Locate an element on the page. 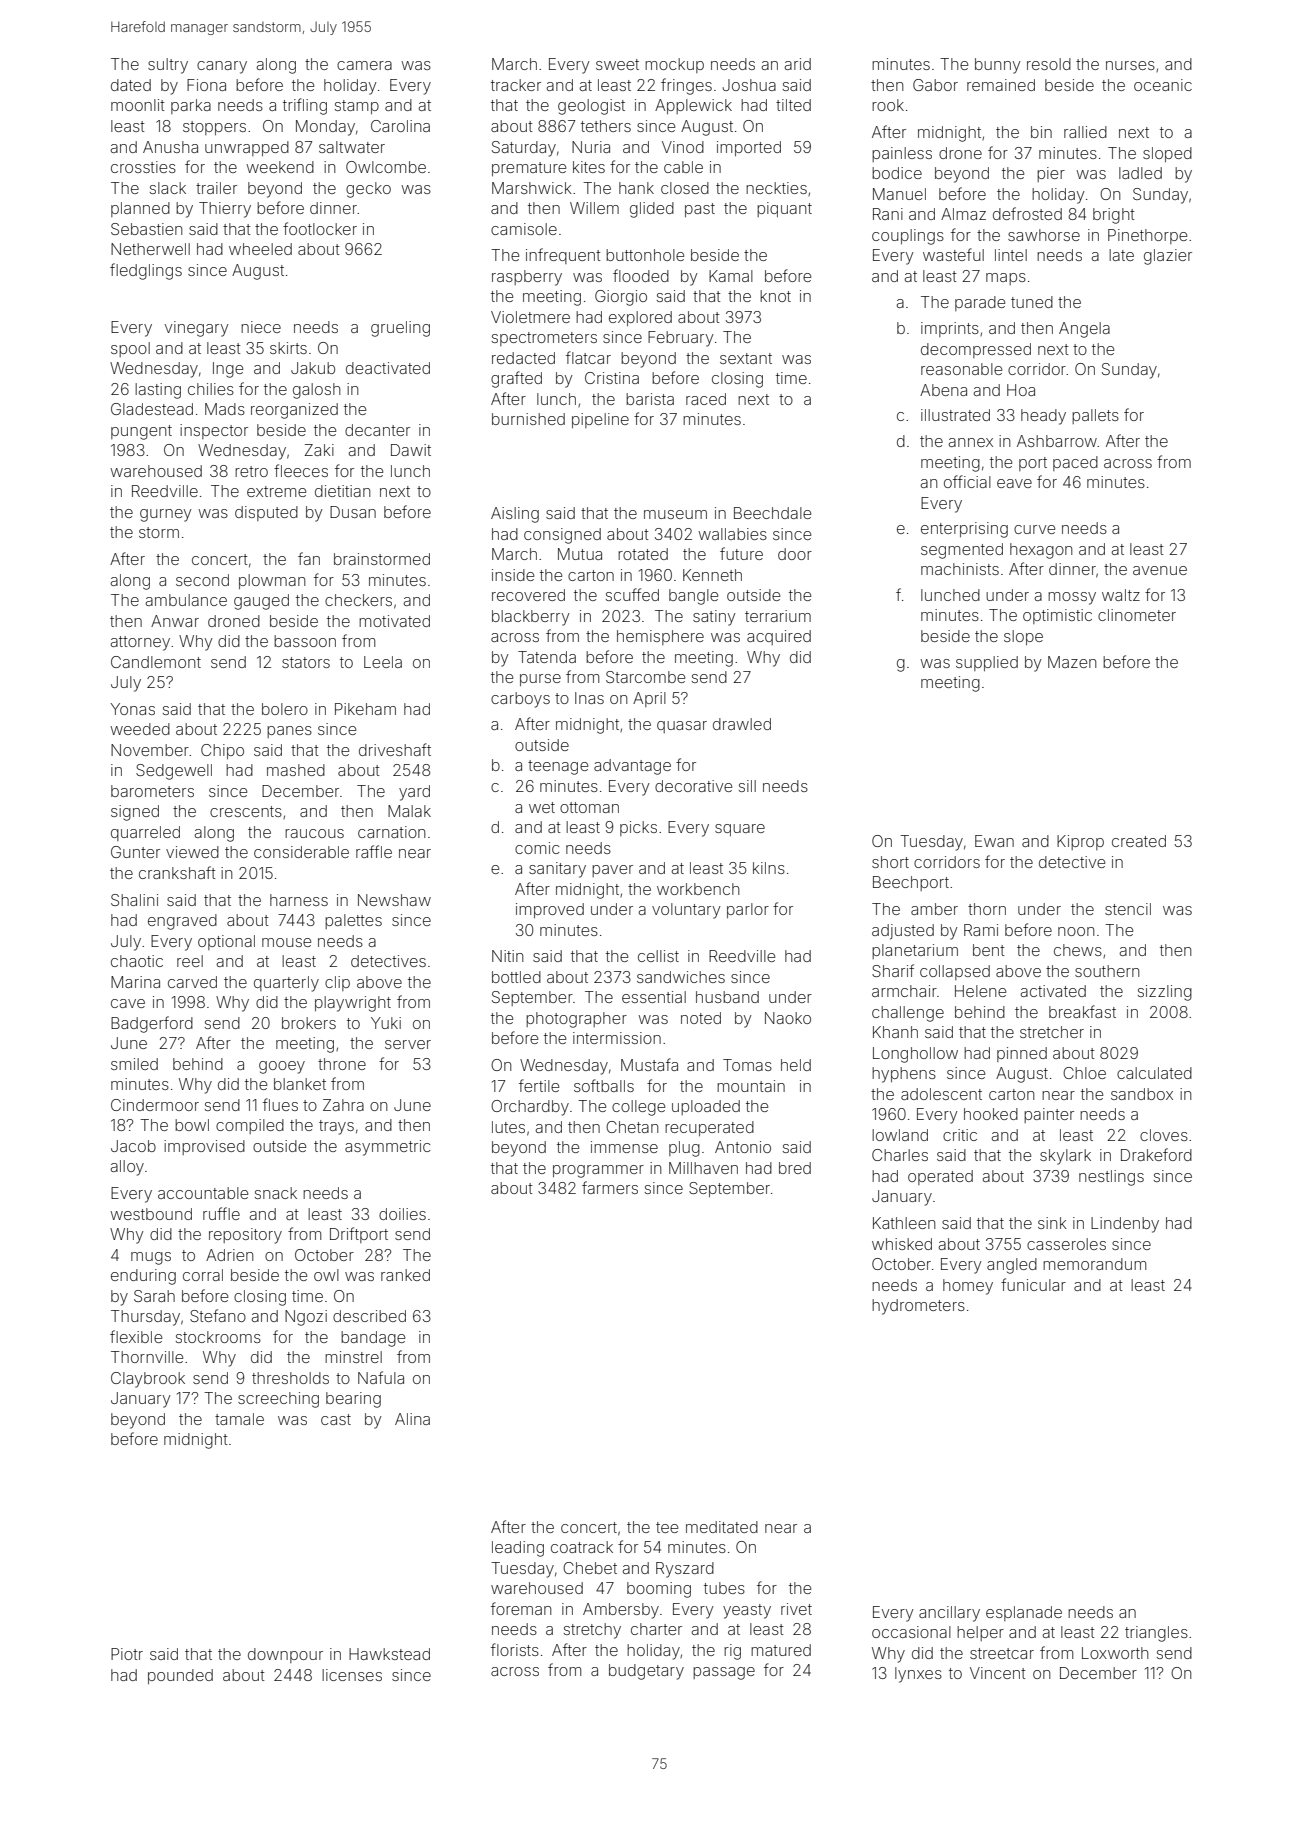  parade is located at coordinates (980, 303).
